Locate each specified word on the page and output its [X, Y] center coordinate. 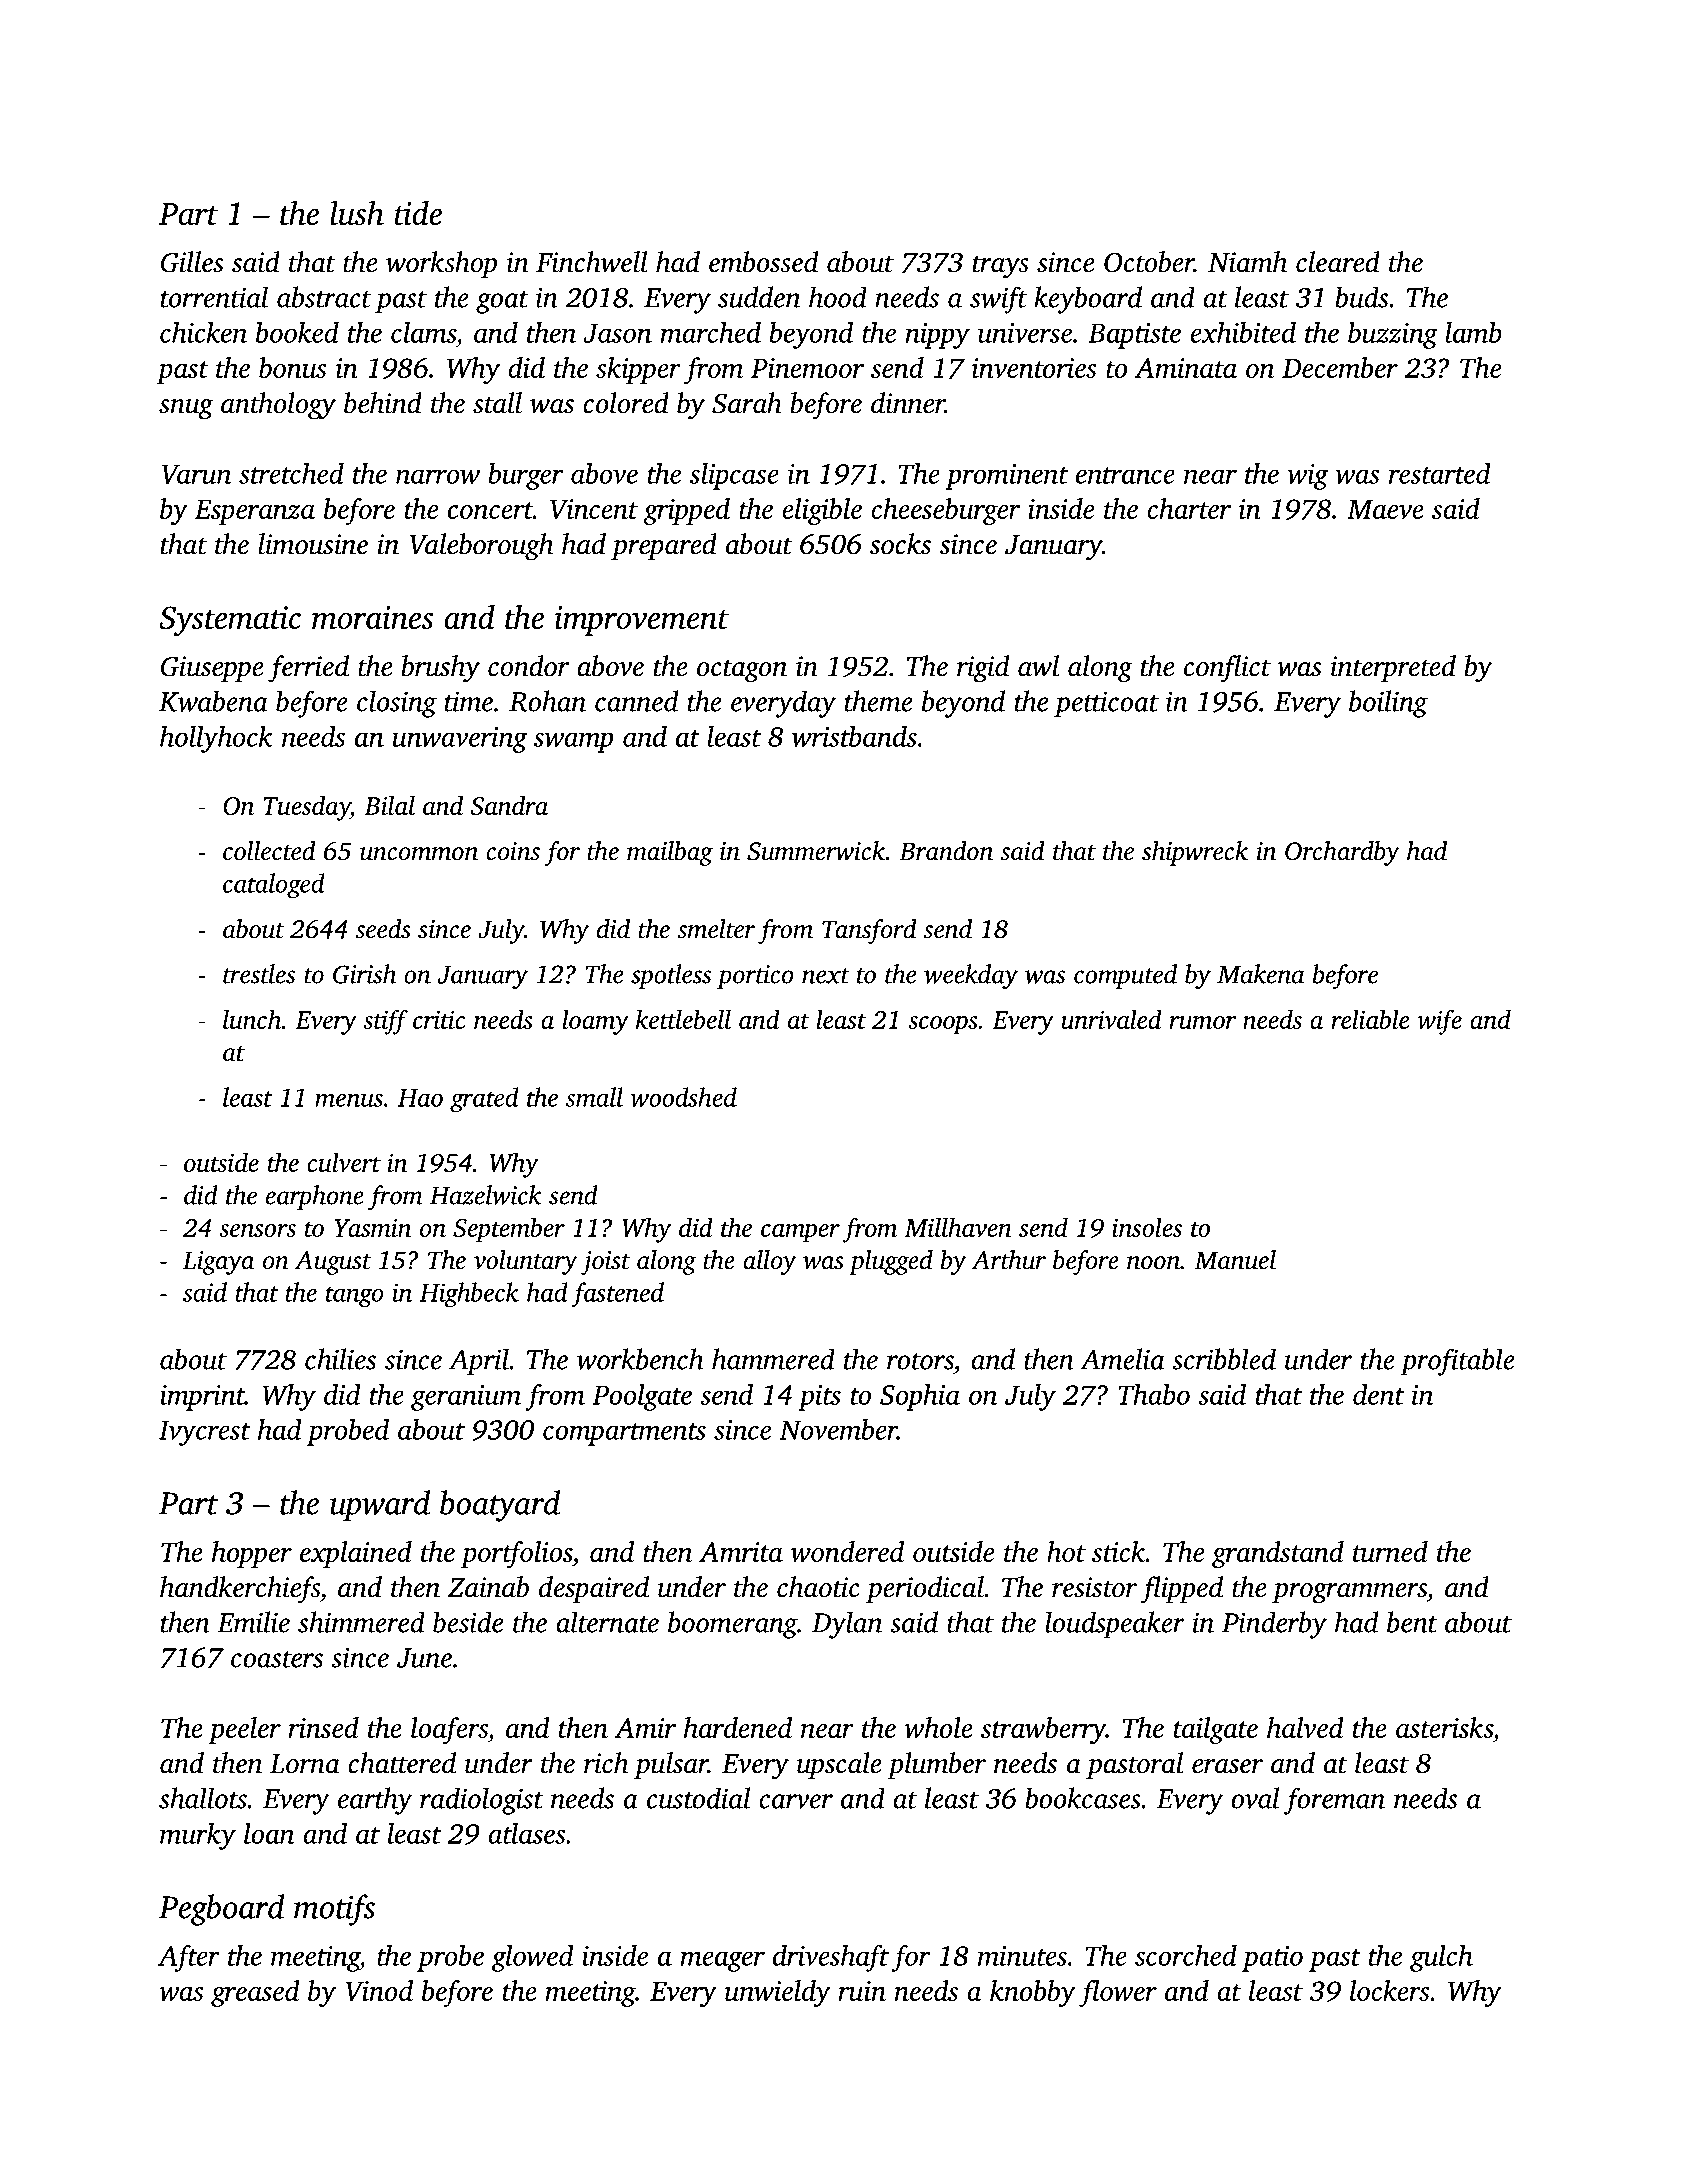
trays [1001, 267]
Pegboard [221, 1910]
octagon [742, 671]
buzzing [1393, 335]
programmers [1349, 1593]
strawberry [1043, 1730]
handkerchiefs [240, 1590]
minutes [1022, 1956]
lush [357, 213]
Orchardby [1342, 853]
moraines [372, 617]
